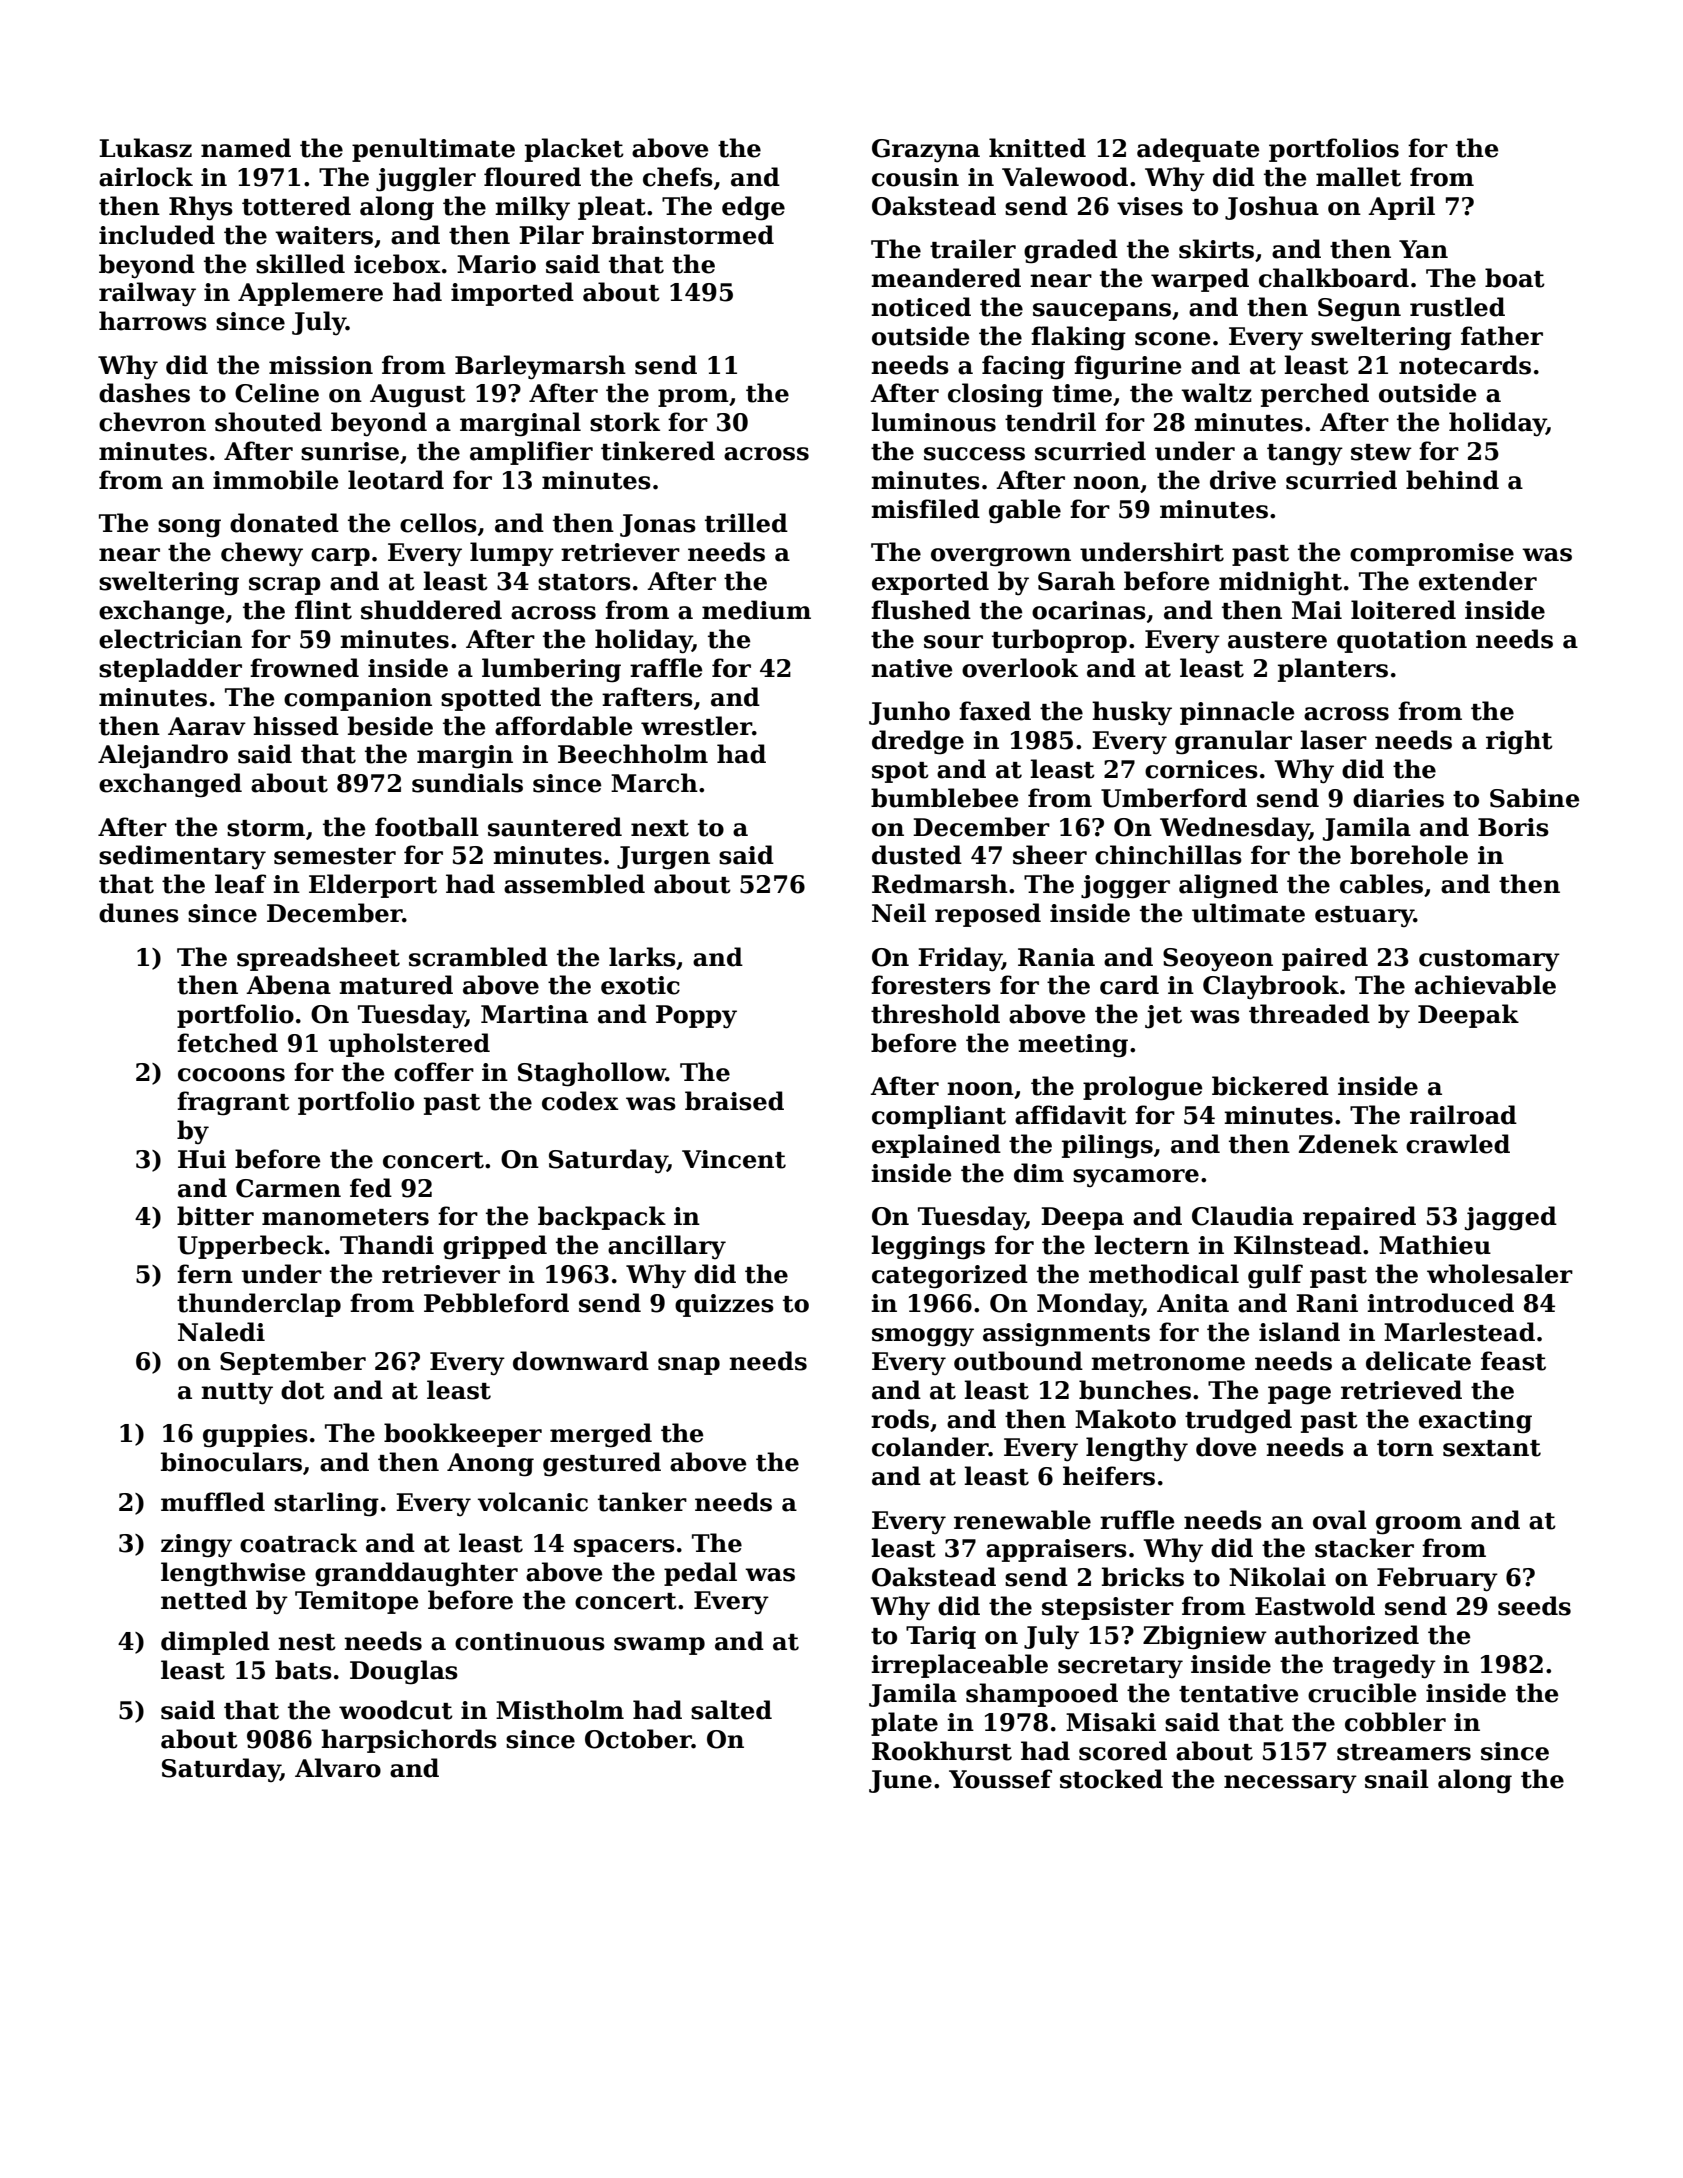 The width and height of the document is (1683, 2178). I want to click on mallet, so click(1358, 177).
